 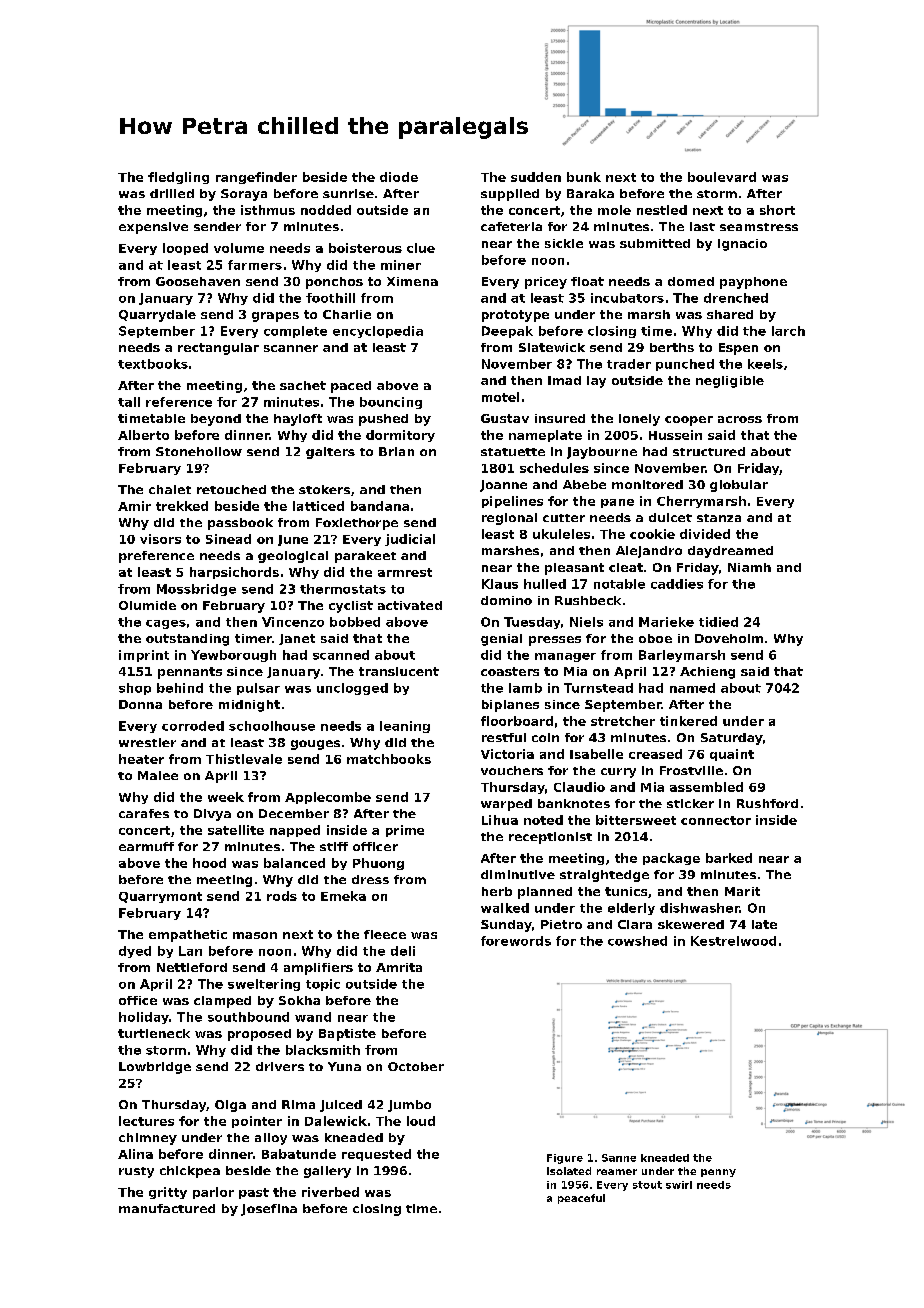 I want to click on Alberto, so click(x=143, y=435).
